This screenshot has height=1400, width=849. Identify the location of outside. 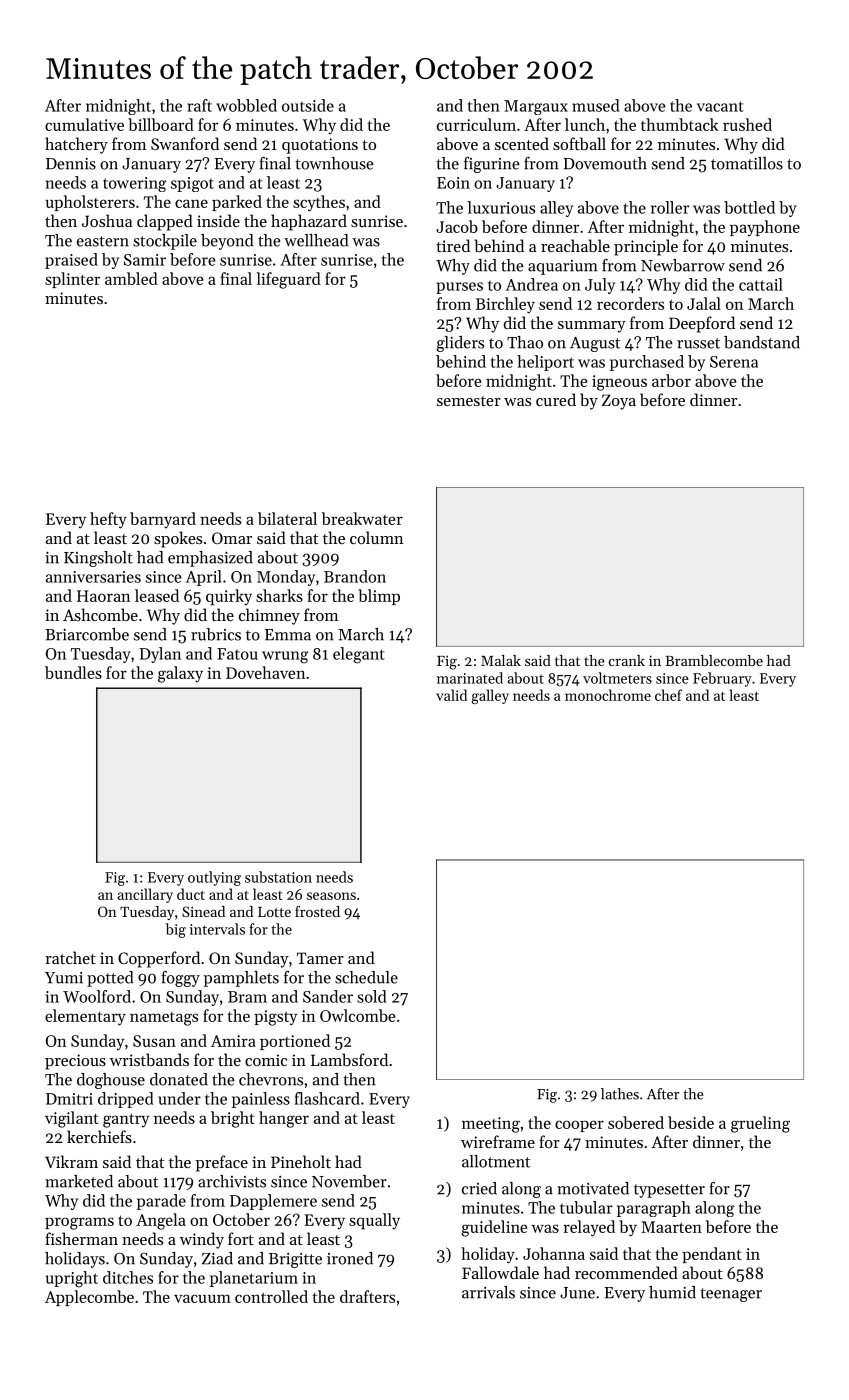
(308, 105).
